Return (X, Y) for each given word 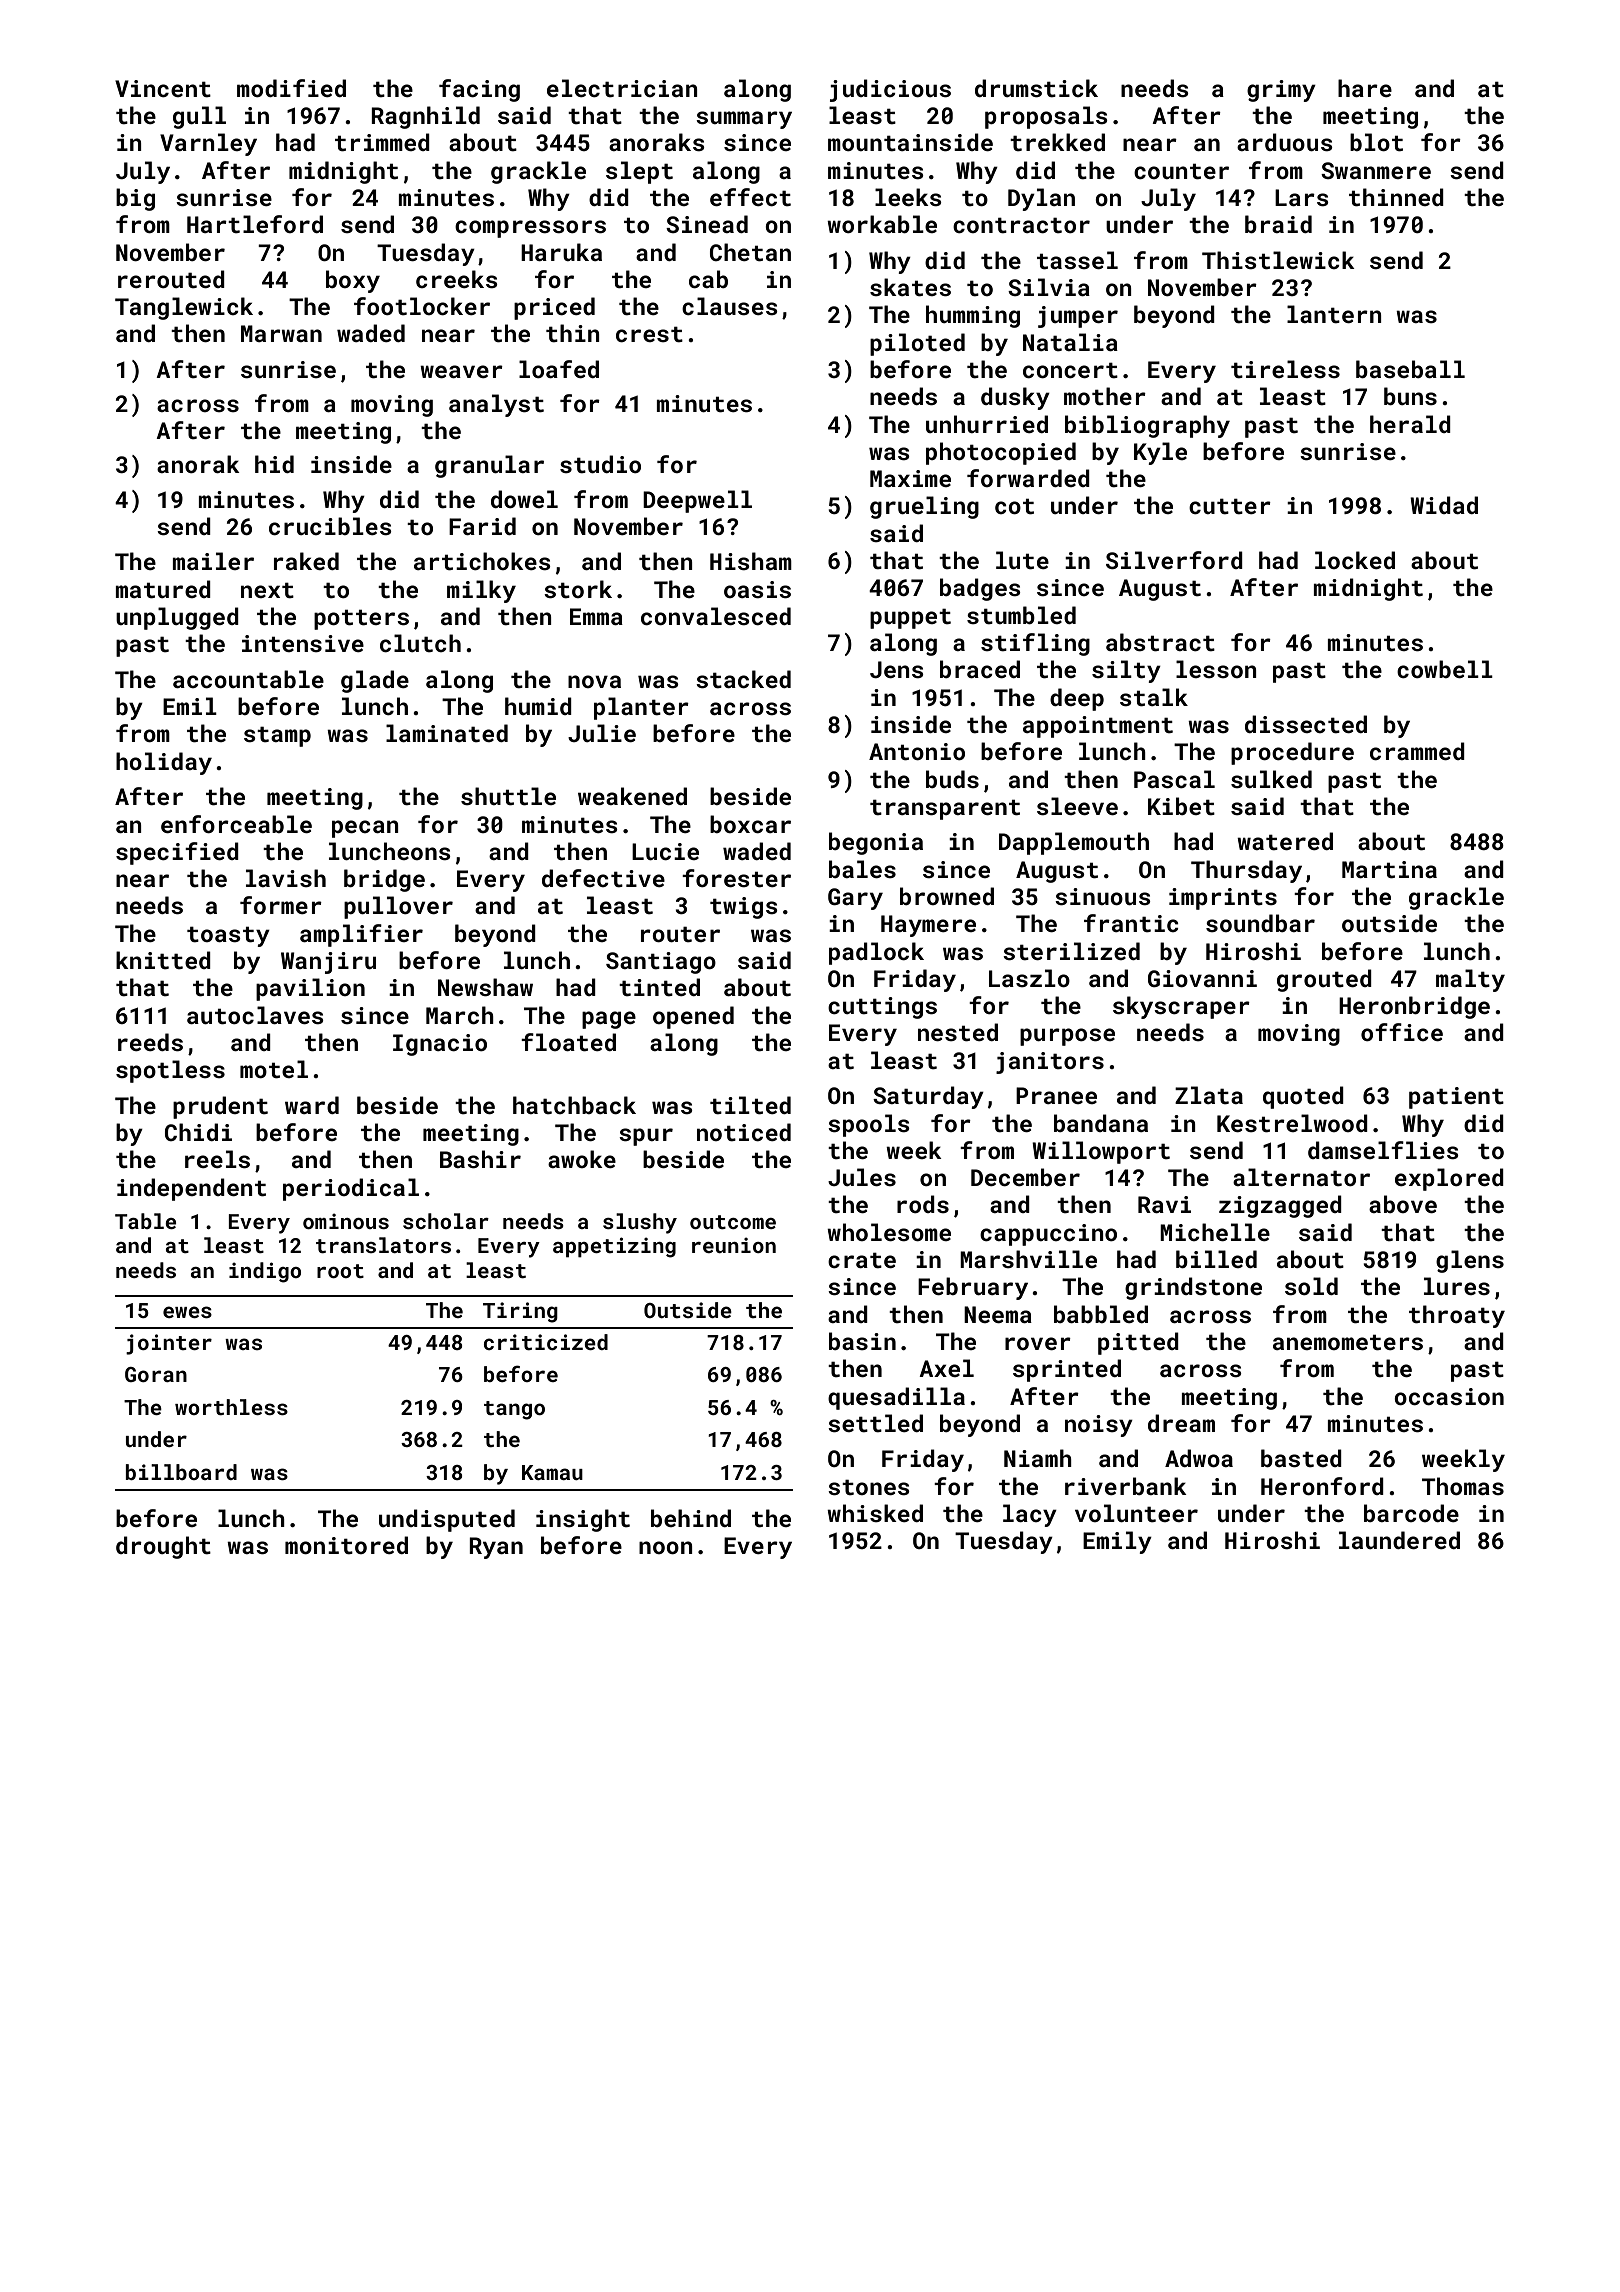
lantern (1334, 314)
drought (163, 1547)
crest (649, 334)
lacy (1030, 1515)
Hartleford (255, 224)
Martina (1389, 869)
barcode (1411, 1513)
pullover (398, 907)
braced (980, 669)
